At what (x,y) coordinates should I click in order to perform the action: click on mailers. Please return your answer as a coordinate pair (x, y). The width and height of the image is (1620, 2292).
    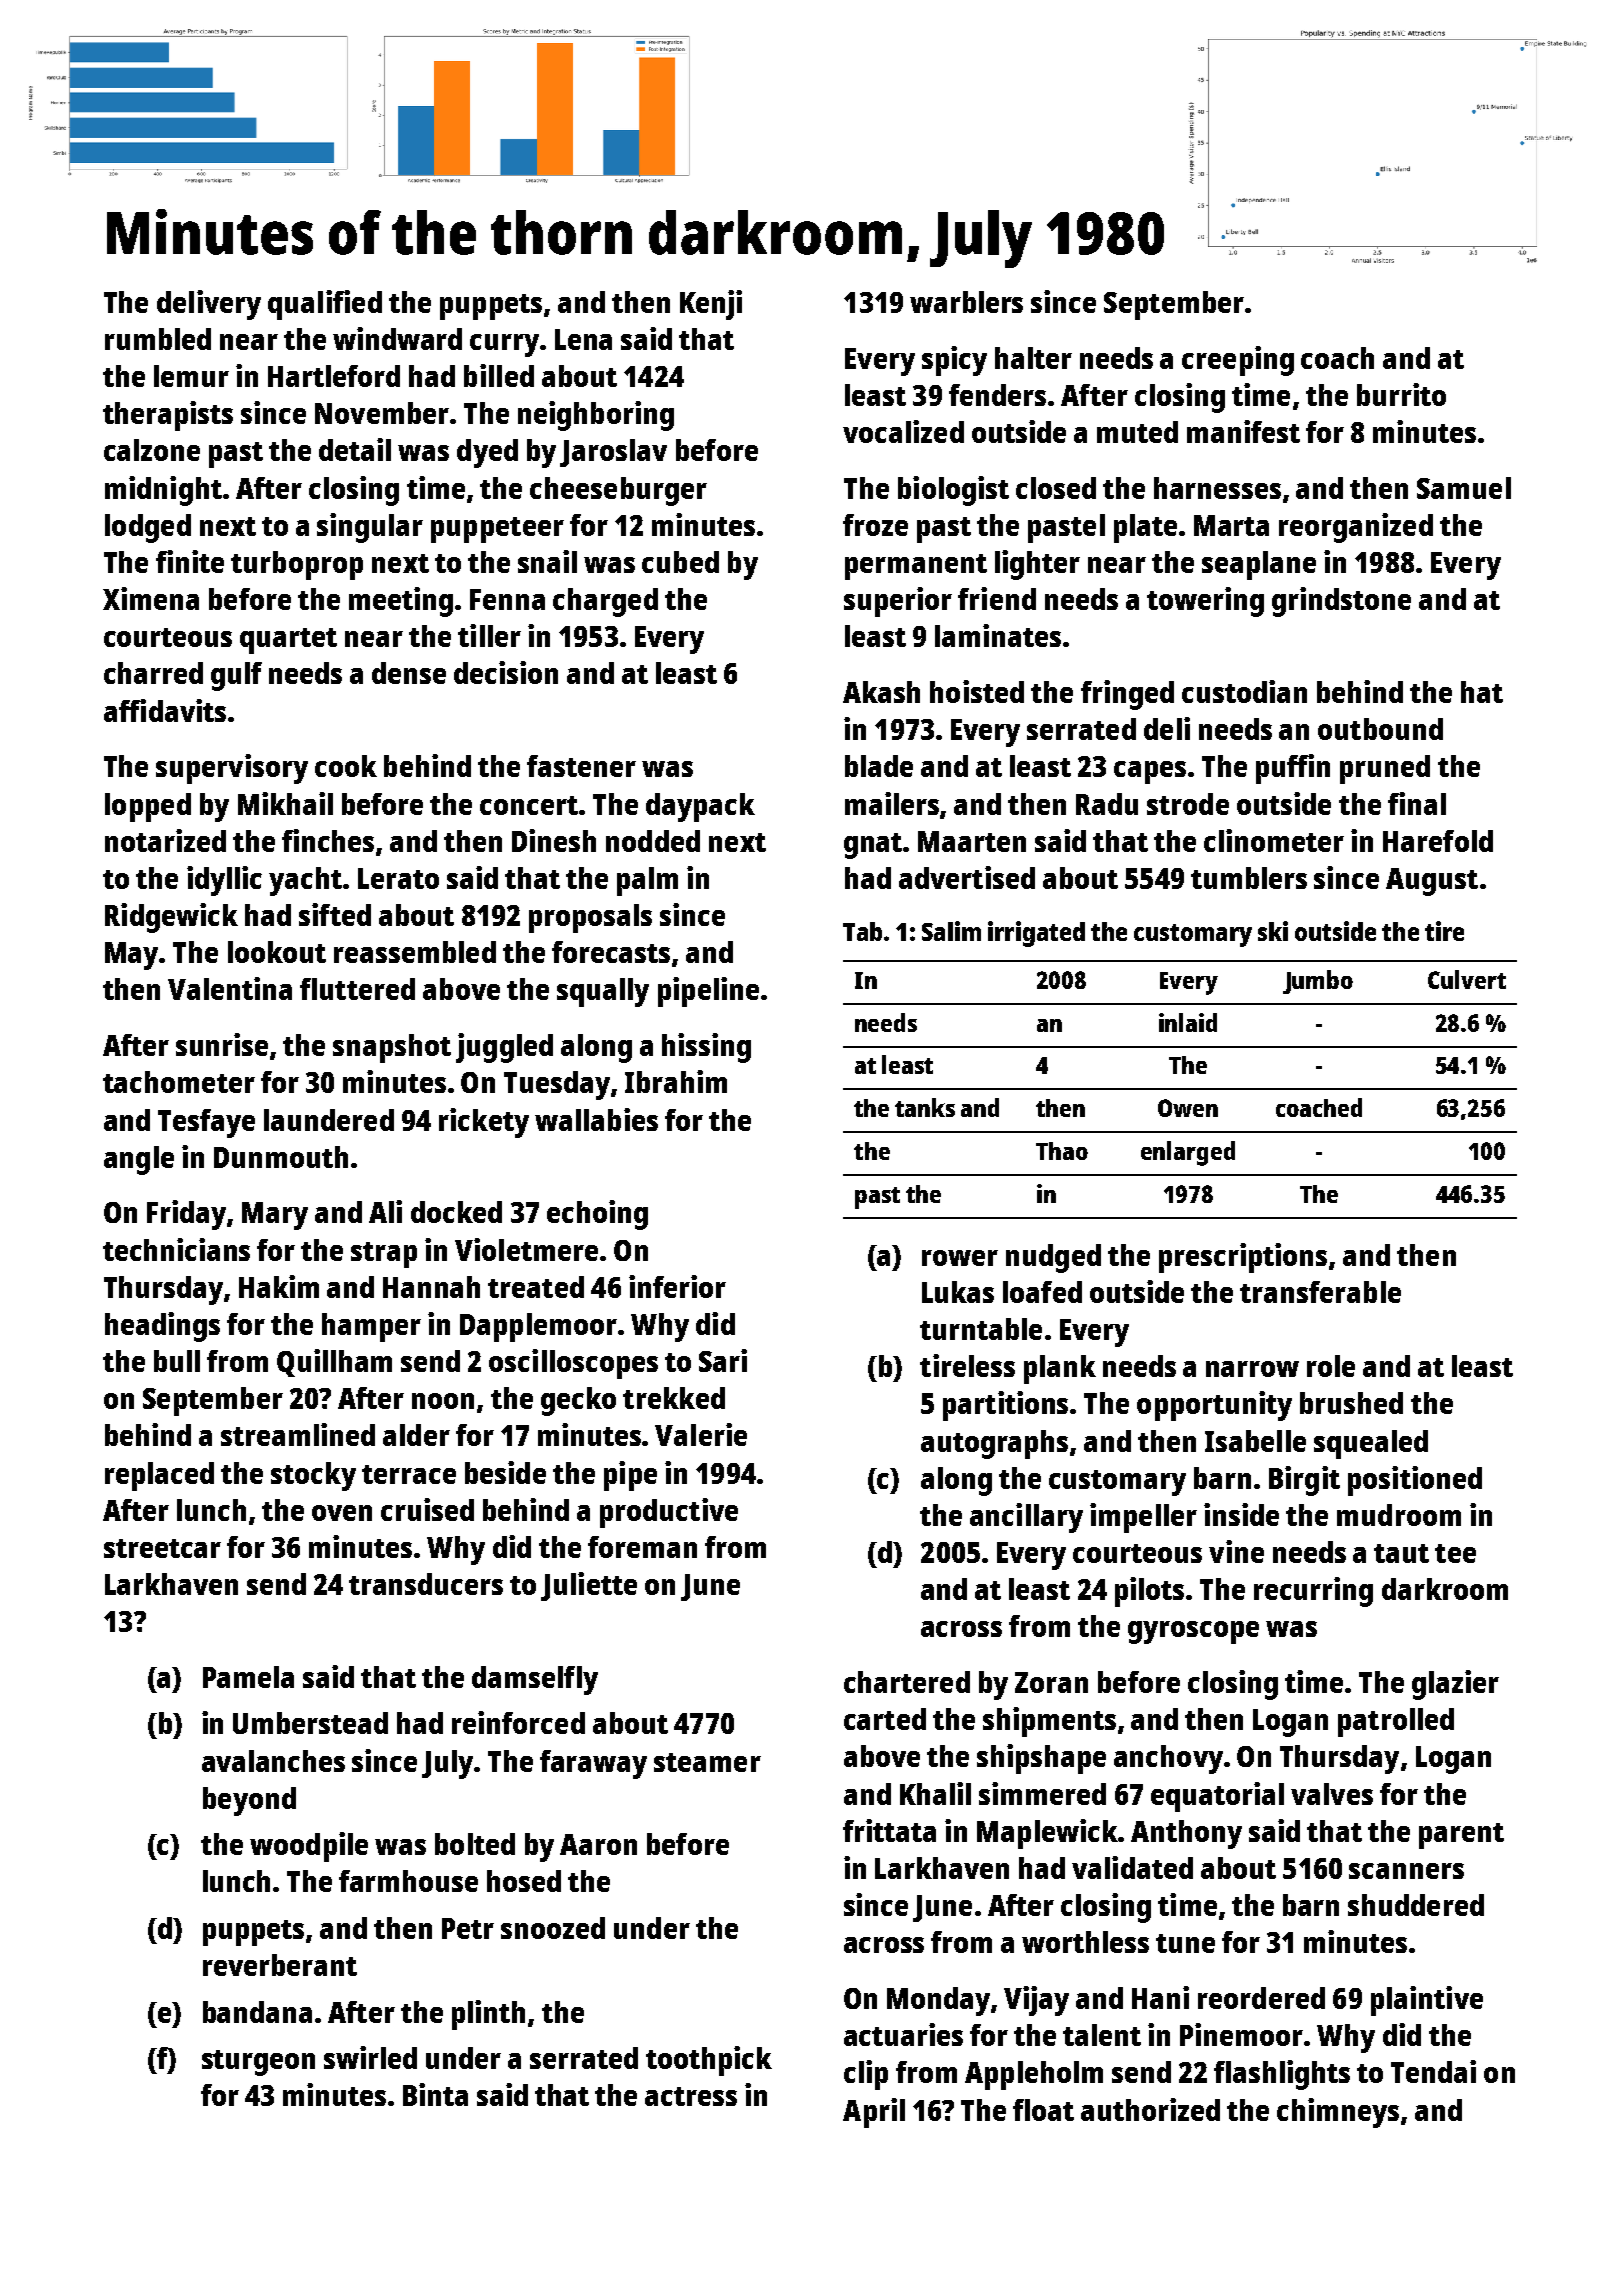
    Looking at the image, I should click on (892, 803).
